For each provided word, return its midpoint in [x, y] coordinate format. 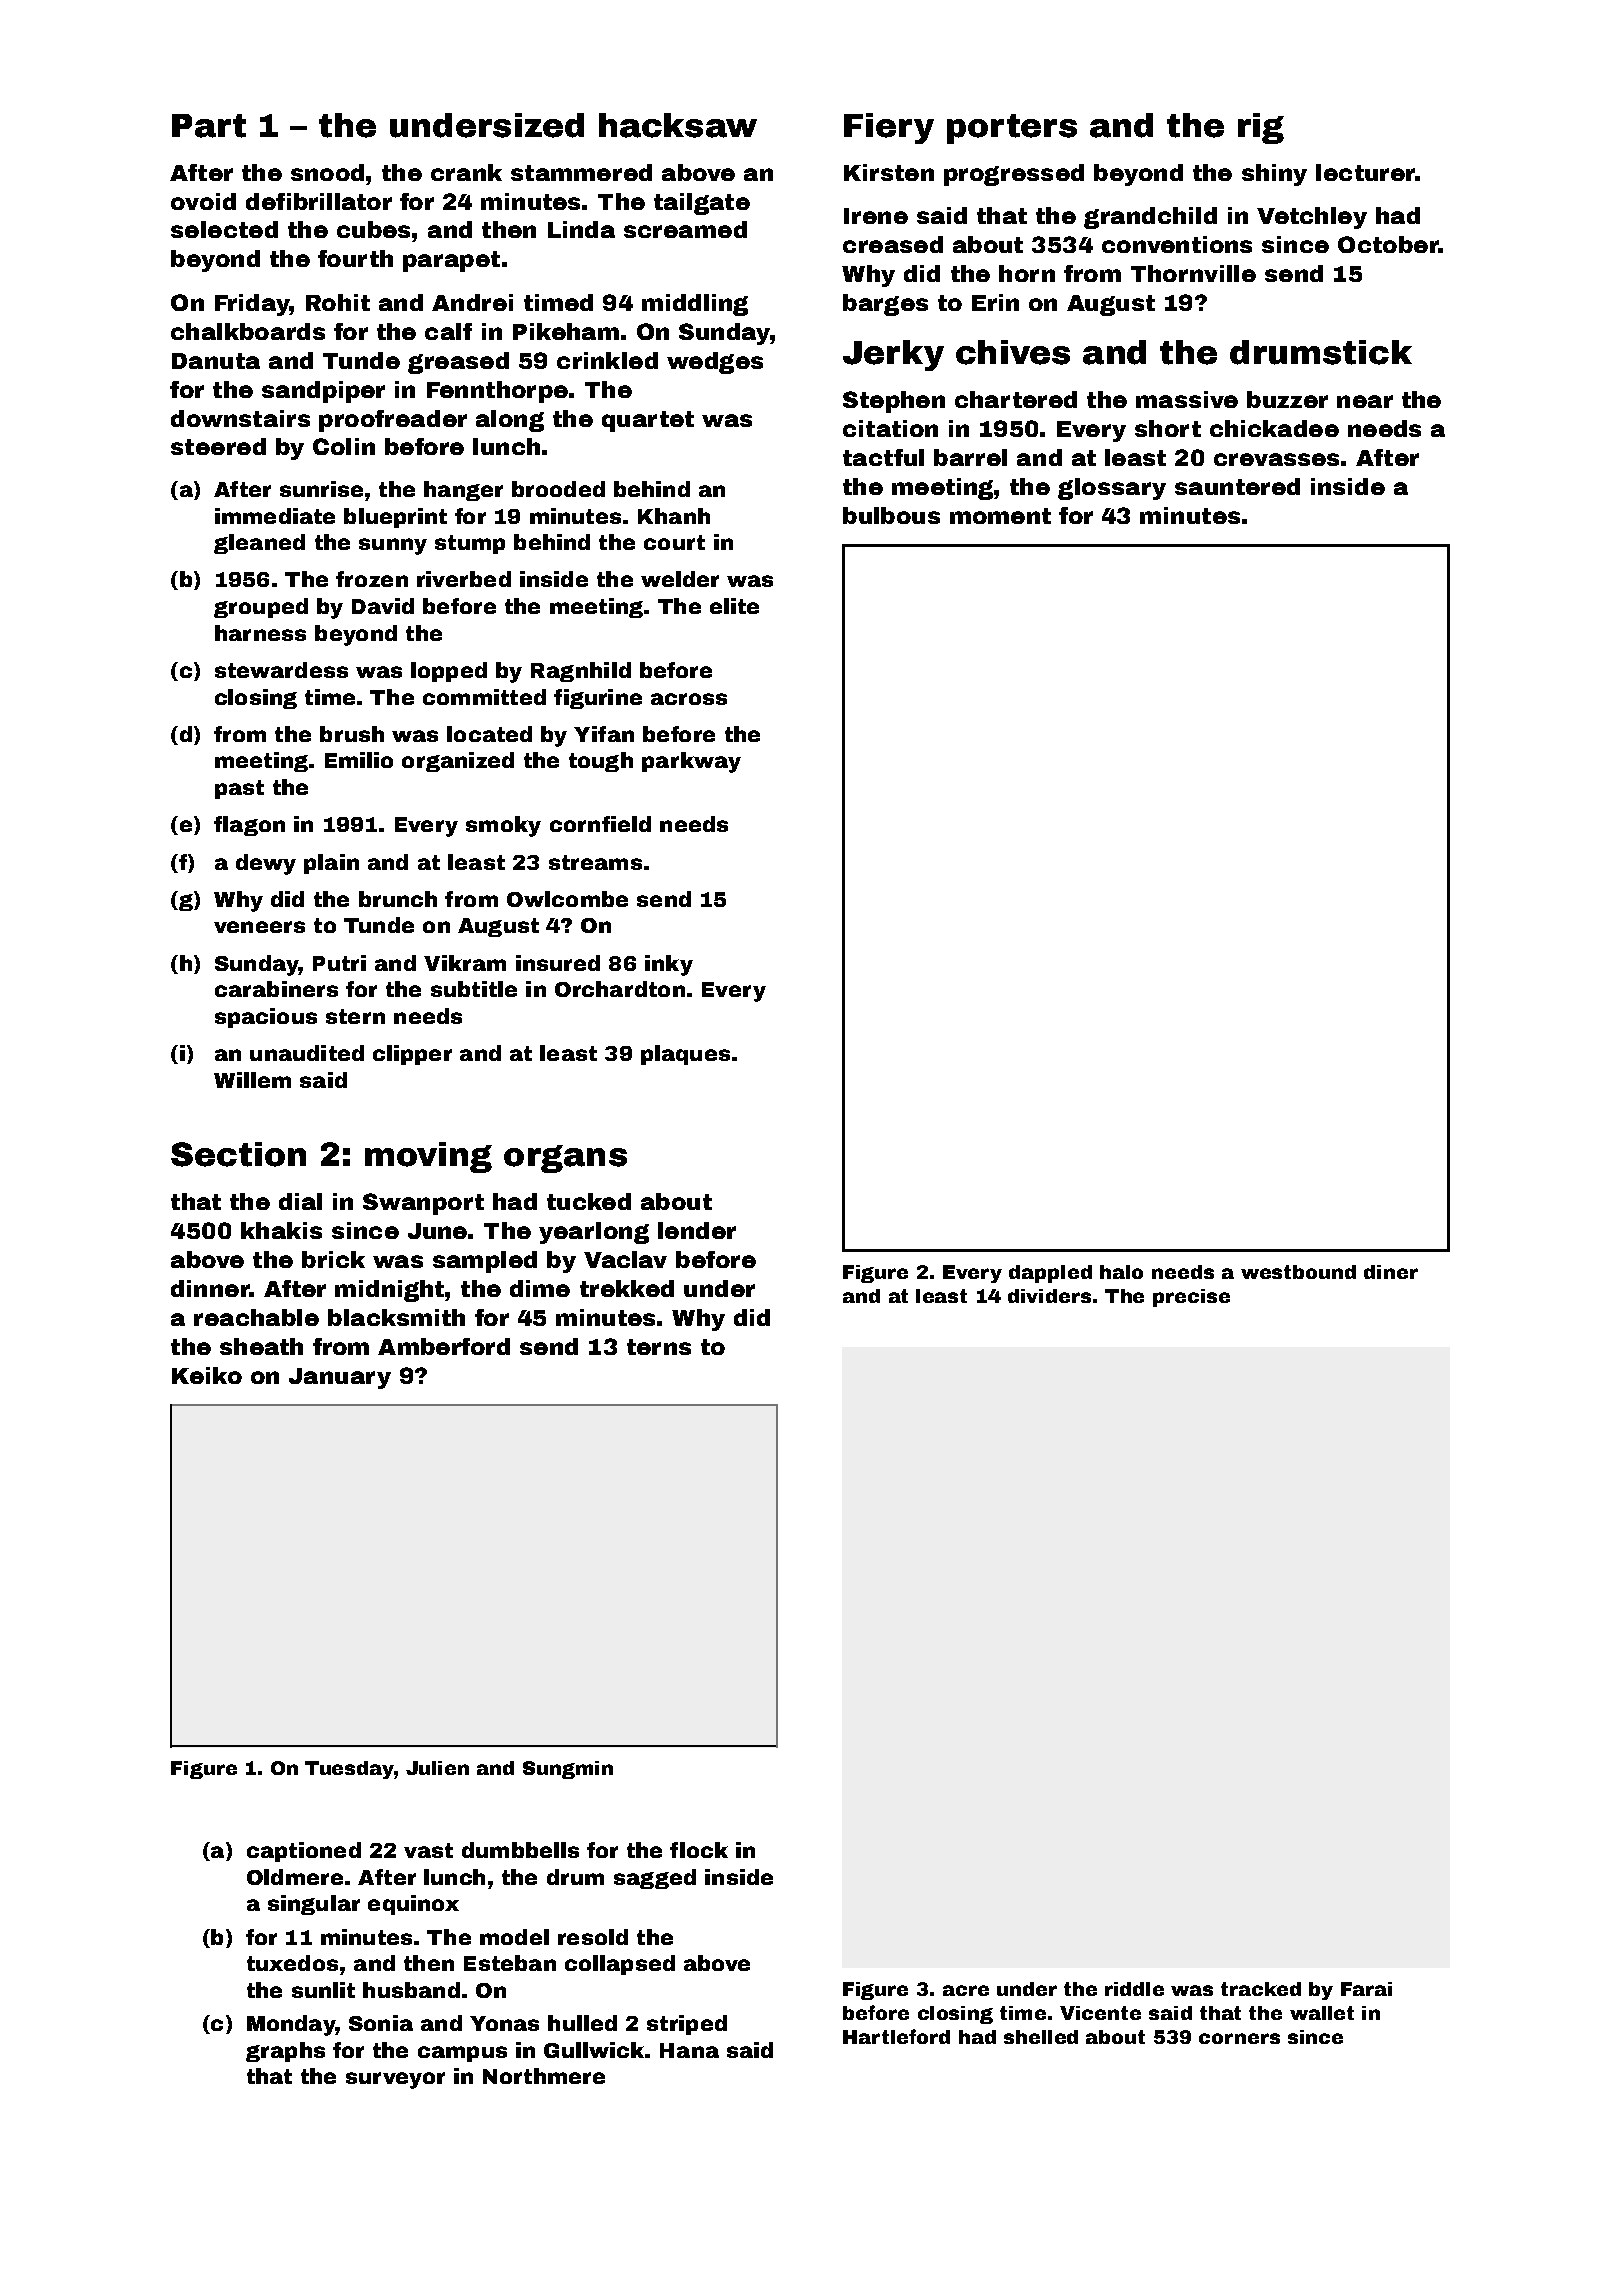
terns [659, 1347]
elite [734, 606]
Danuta [216, 361]
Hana [689, 2050]
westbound [1298, 1272]
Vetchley [1312, 218]
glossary [1112, 489]
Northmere [544, 2076]
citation [890, 428]
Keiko [207, 1375]
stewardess [281, 670]
